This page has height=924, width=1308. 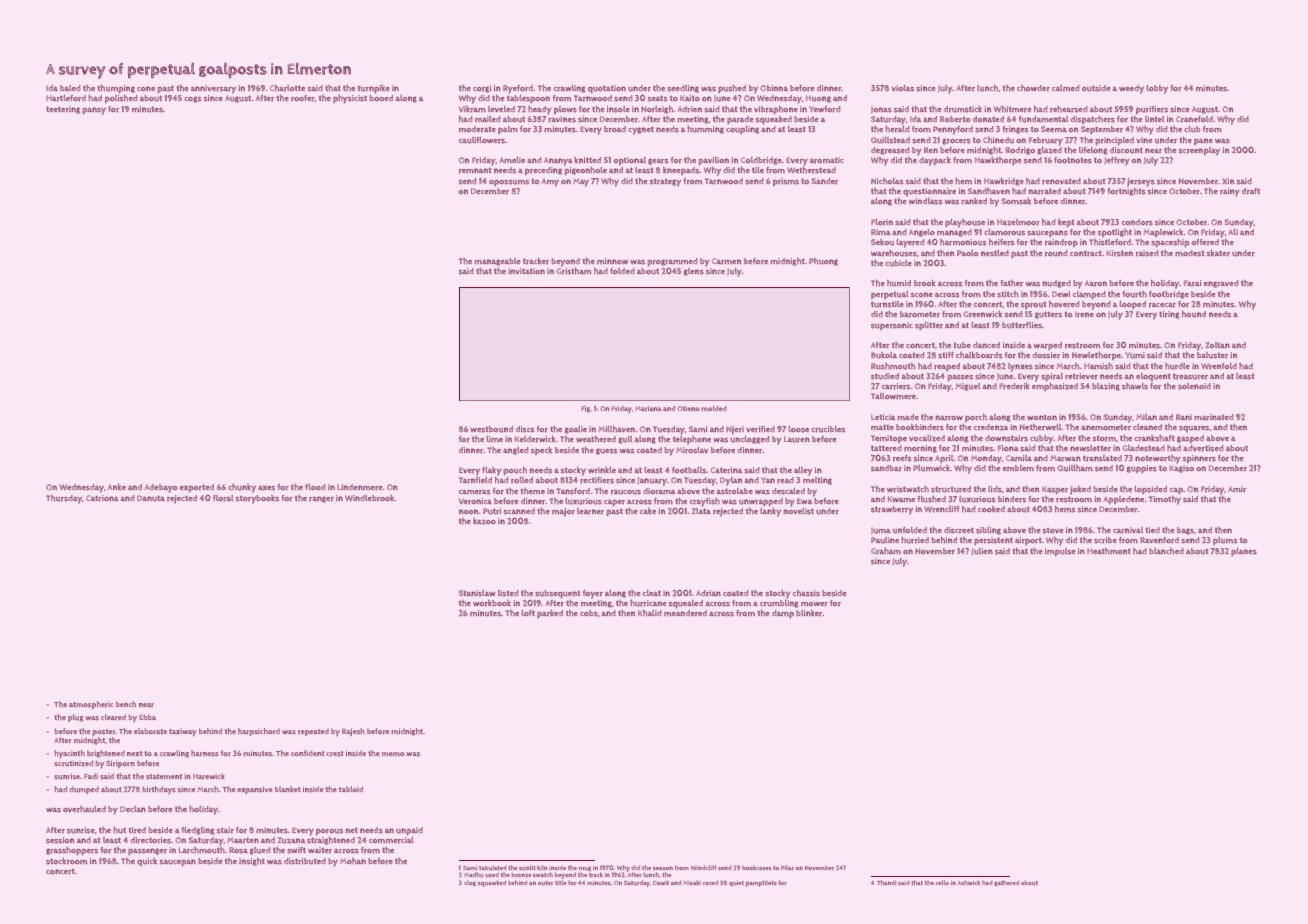 What do you see at coordinates (661, 883) in the page?
I see `Dawit` at bounding box center [661, 883].
